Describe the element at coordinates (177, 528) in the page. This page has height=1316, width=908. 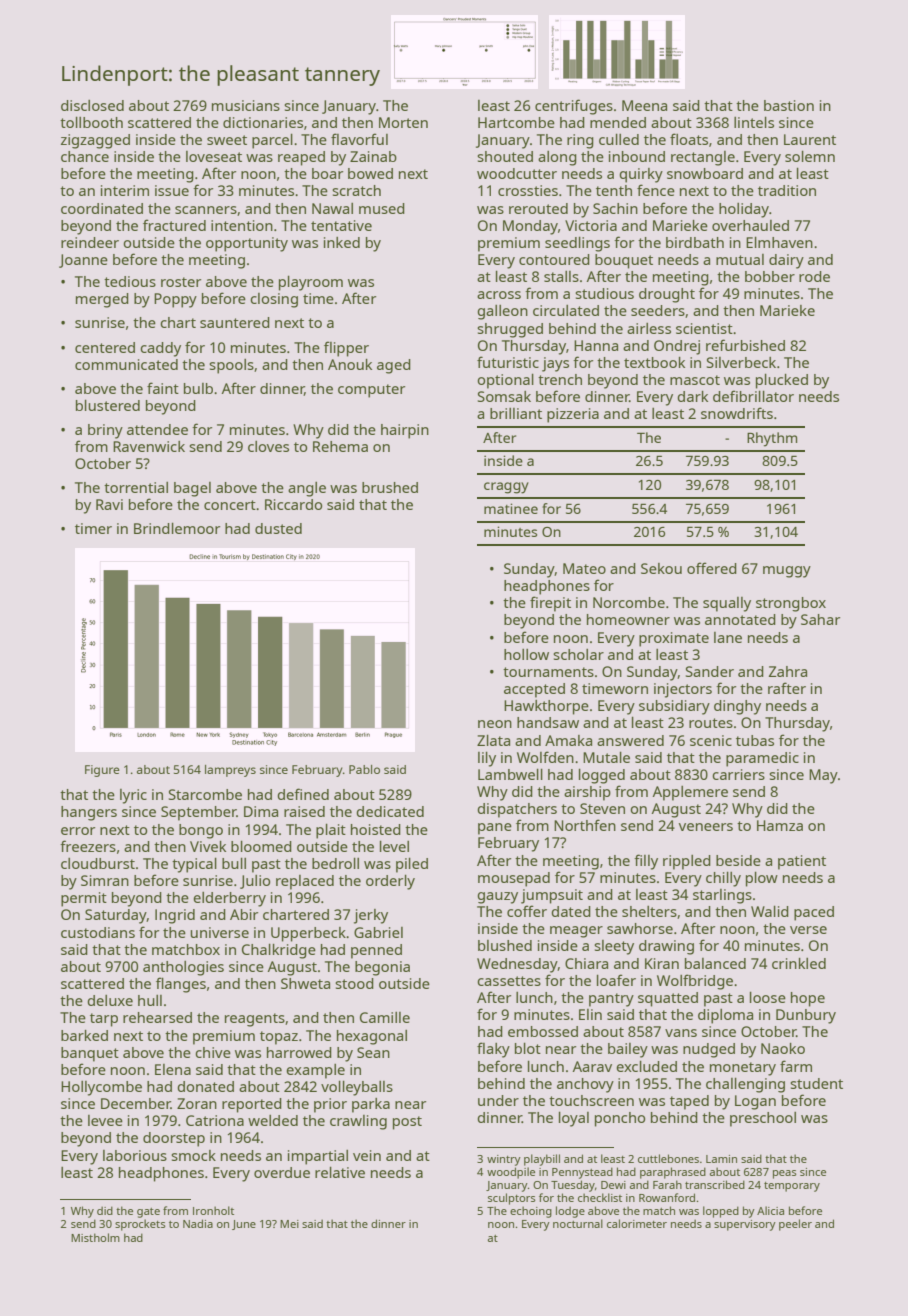
I see `Brindlemoor` at that location.
